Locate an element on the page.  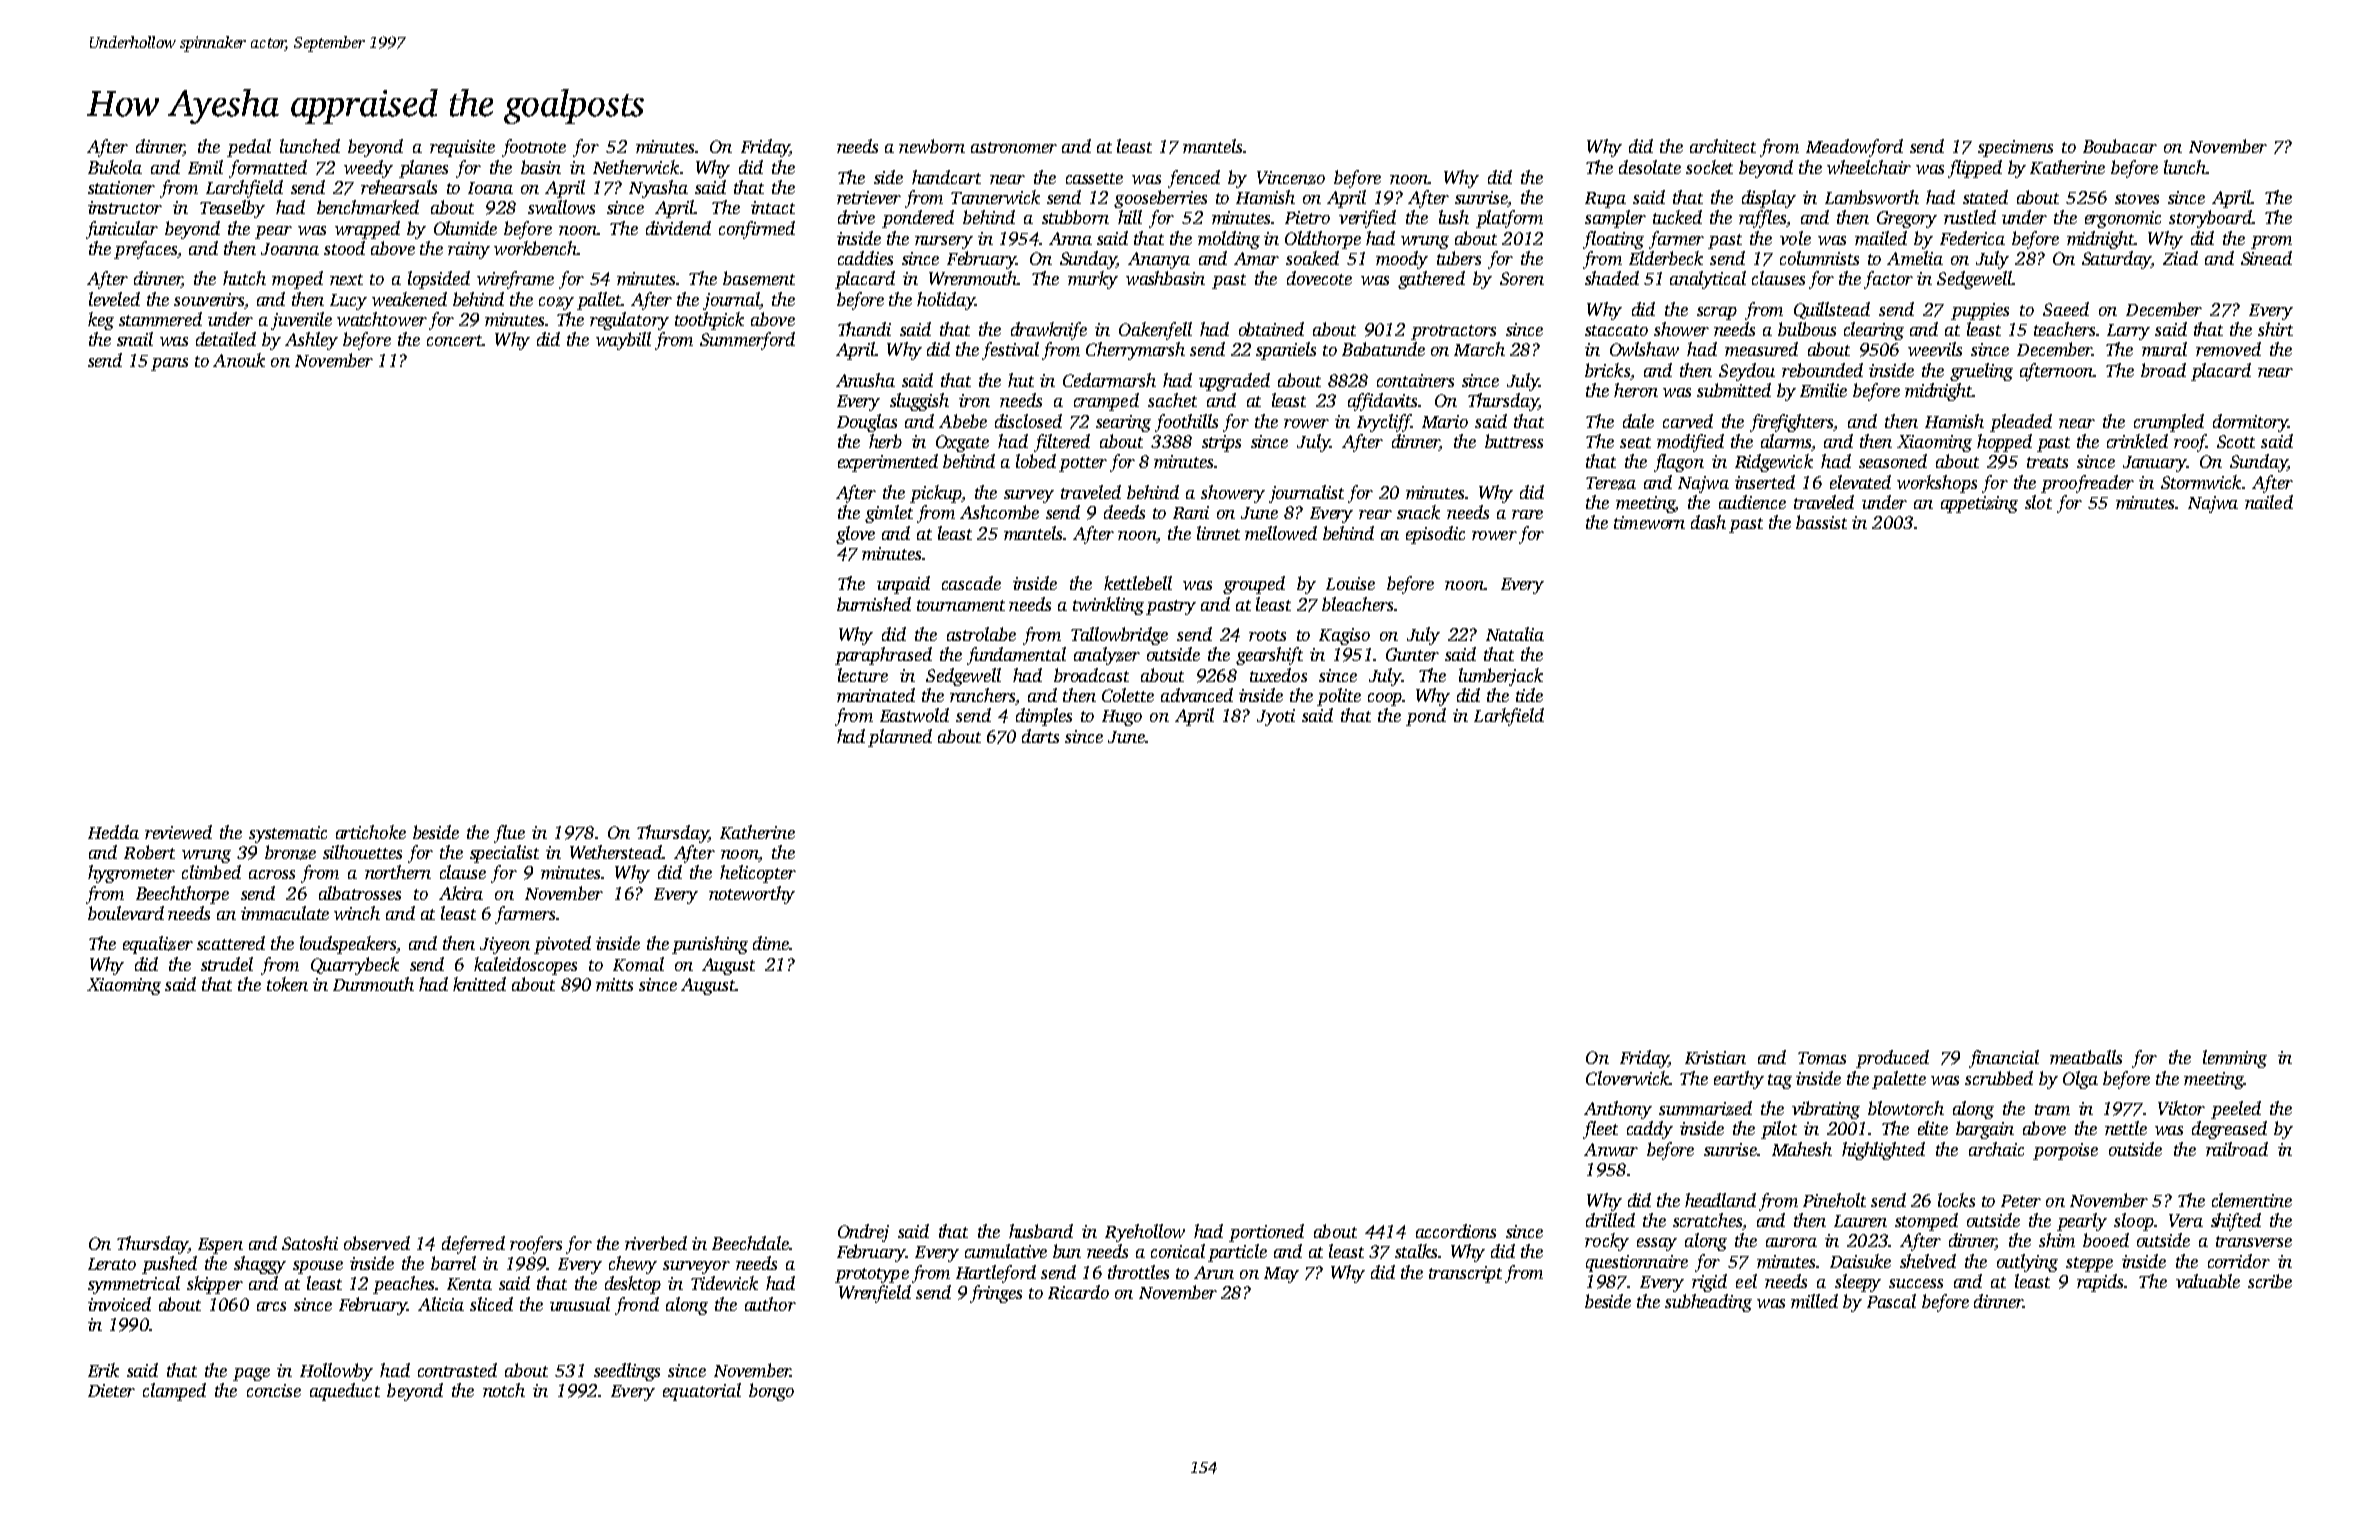
invoiced is located at coordinates (119, 1304).
